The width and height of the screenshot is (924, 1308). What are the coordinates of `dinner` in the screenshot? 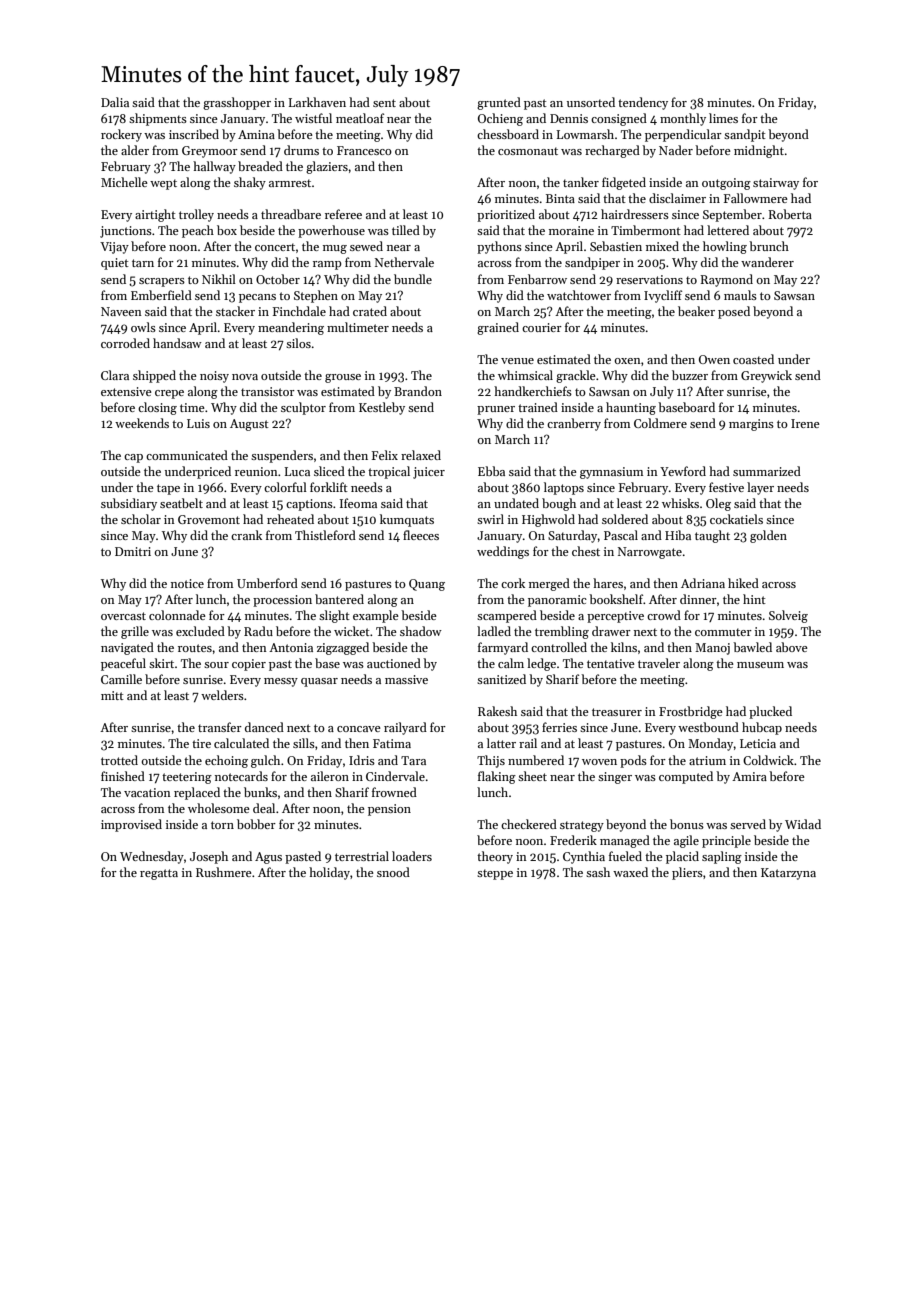 It's located at (698, 599).
